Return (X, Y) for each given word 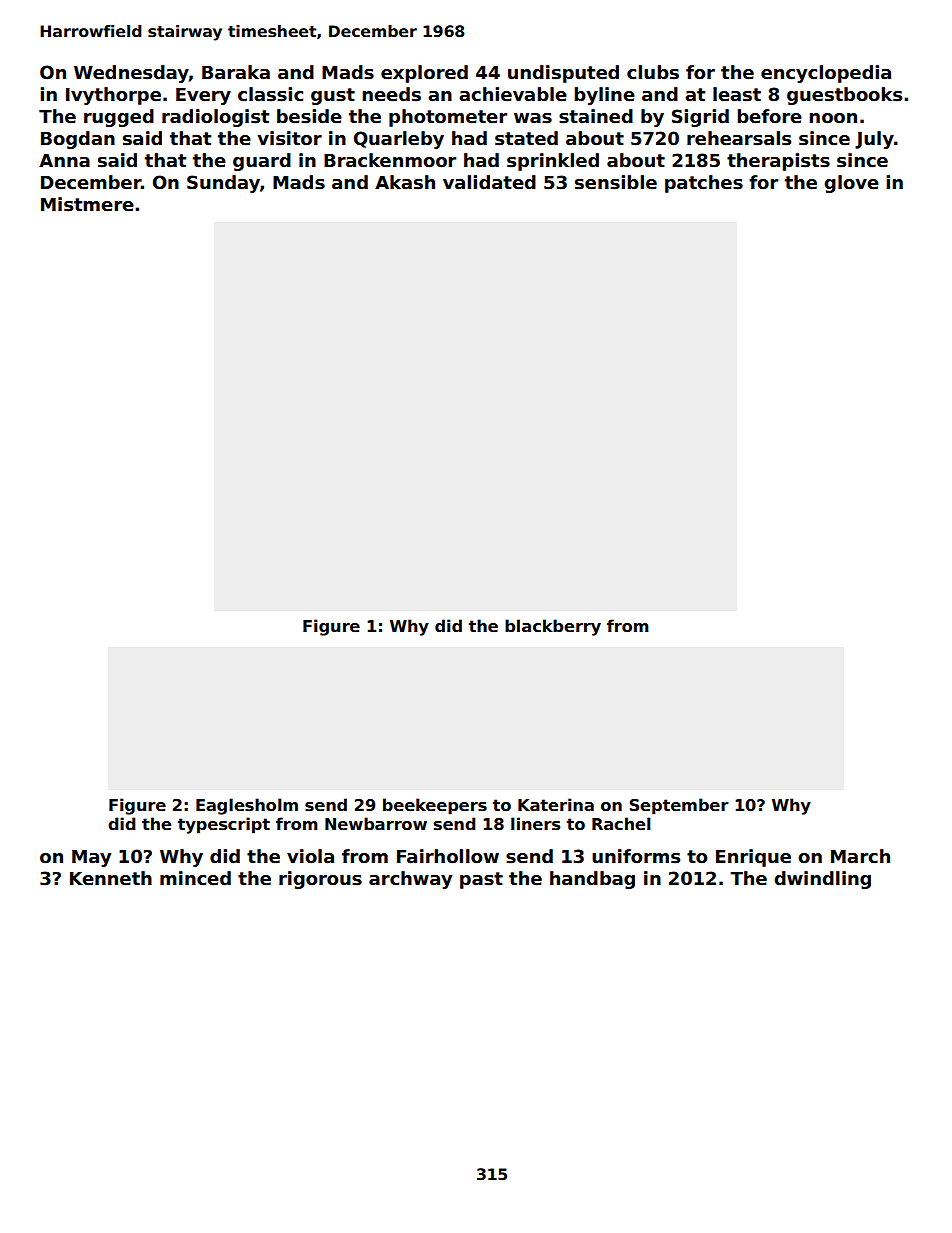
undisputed (563, 74)
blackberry (553, 627)
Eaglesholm (247, 806)
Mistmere (87, 204)
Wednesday (131, 74)
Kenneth (111, 878)
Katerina (556, 805)
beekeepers (435, 806)
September (679, 806)
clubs (653, 72)
